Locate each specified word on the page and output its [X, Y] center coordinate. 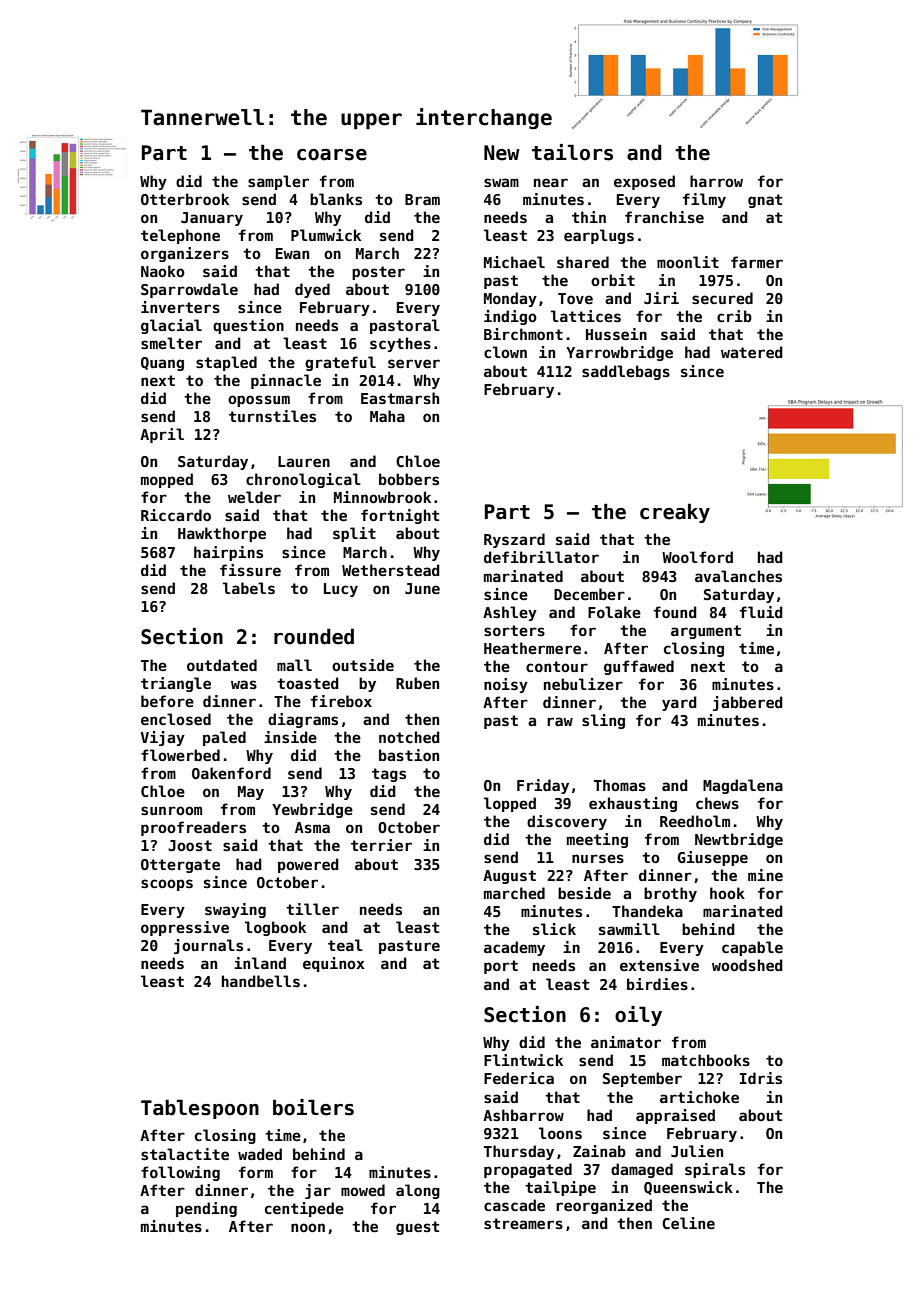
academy [514, 948]
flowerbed [180, 755]
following [180, 1173]
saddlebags [626, 372]
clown [505, 352]
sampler [278, 182]
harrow [716, 181]
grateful [340, 363]
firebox [341, 701]
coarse [332, 155]
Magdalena [743, 786]
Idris [761, 1078]
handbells [261, 981]
